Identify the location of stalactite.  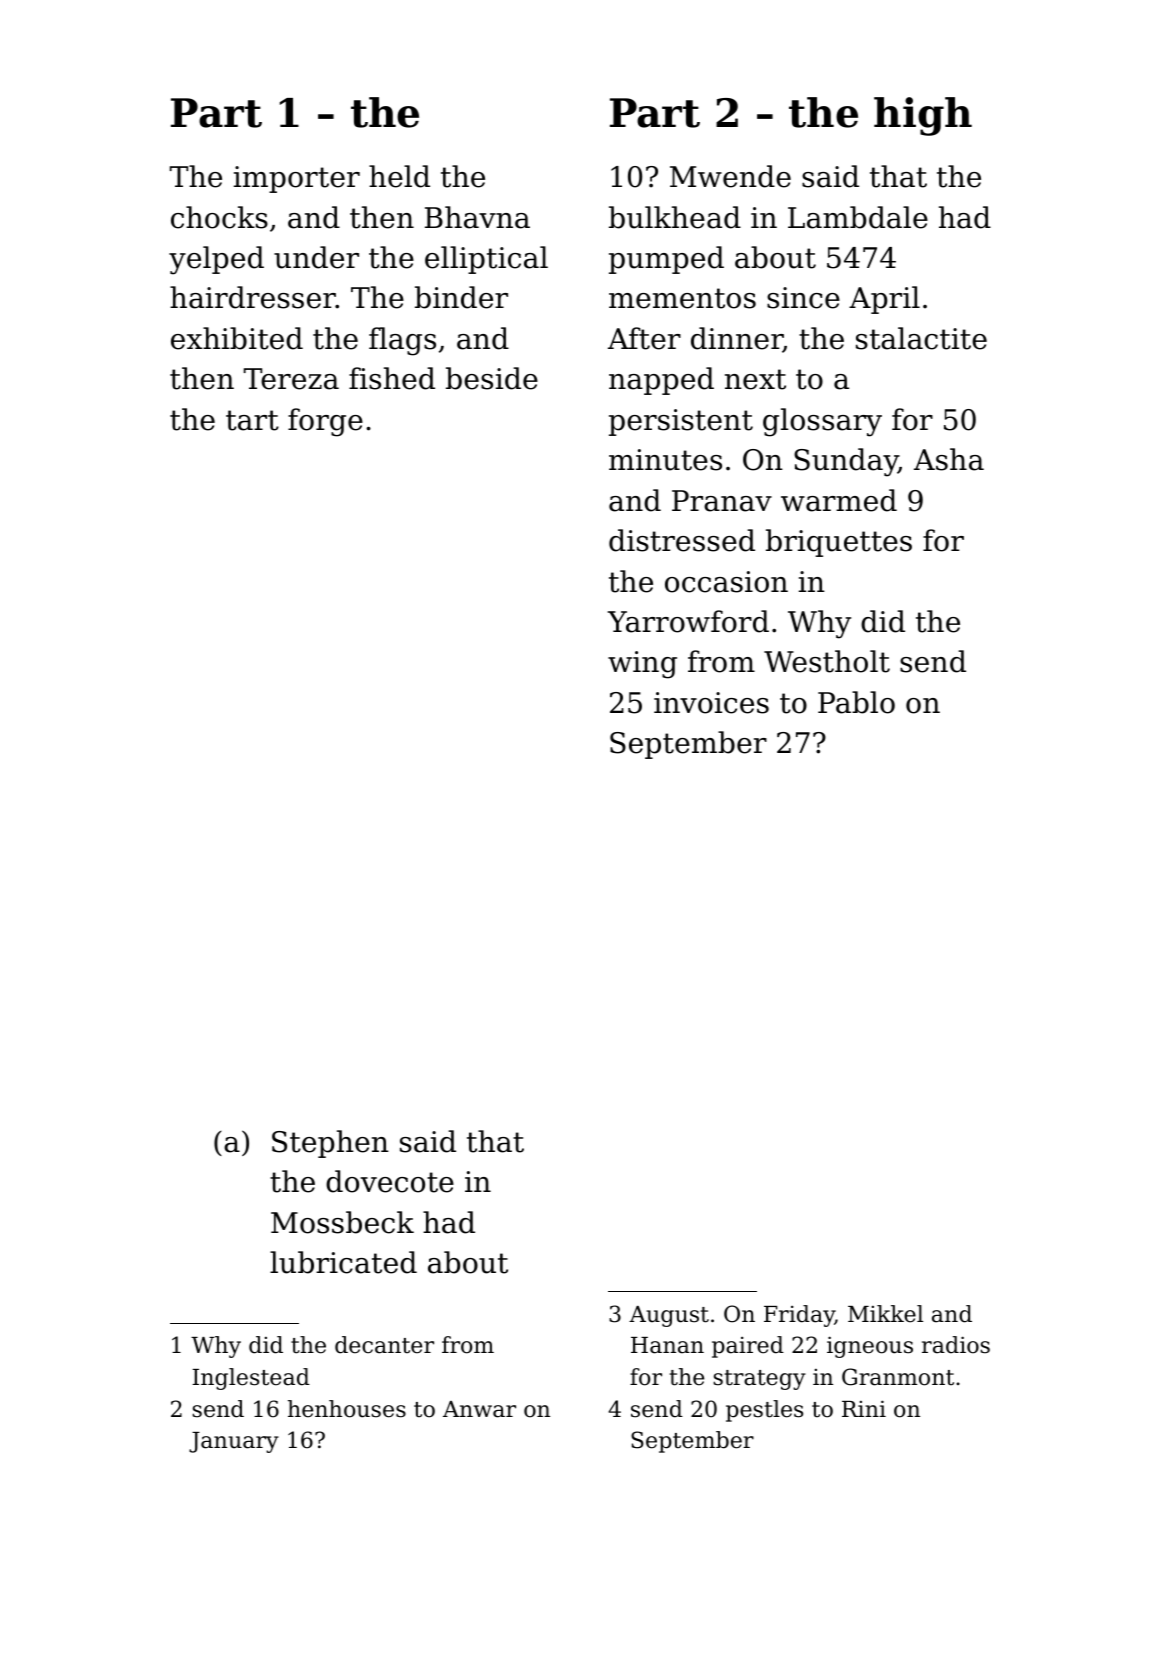
(921, 338).
